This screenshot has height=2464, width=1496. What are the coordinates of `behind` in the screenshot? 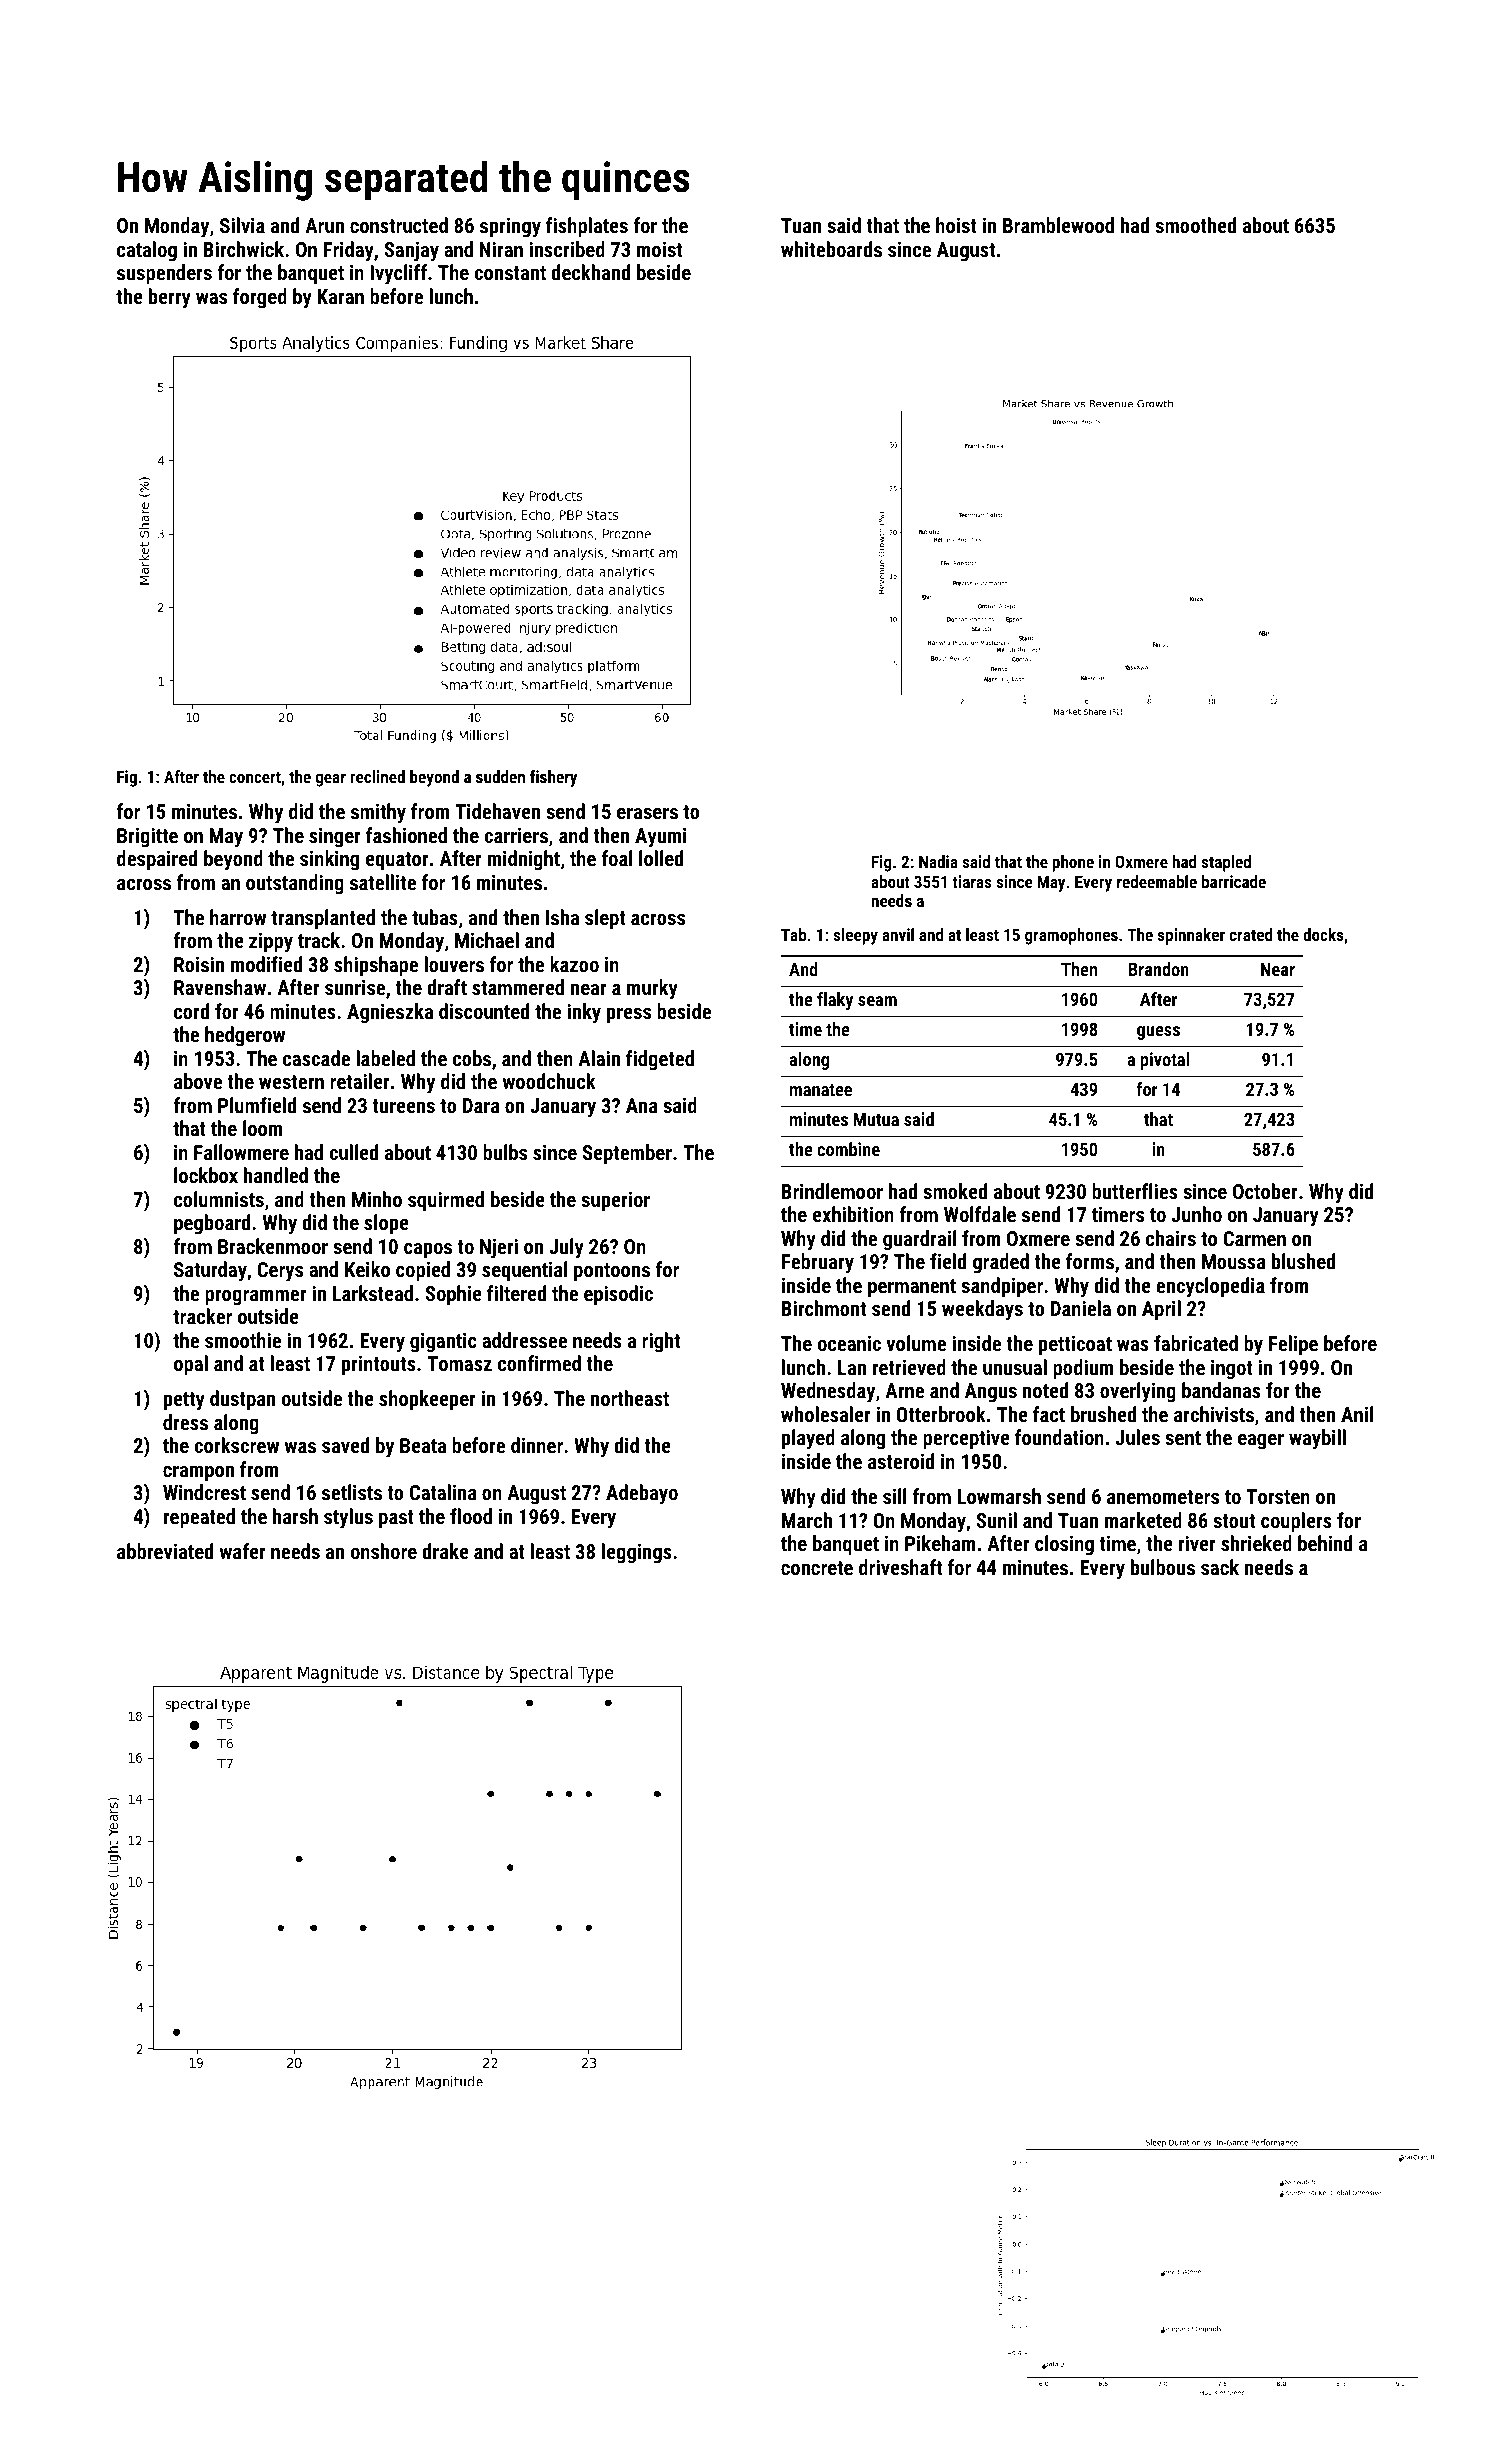 It's located at (1325, 1543).
